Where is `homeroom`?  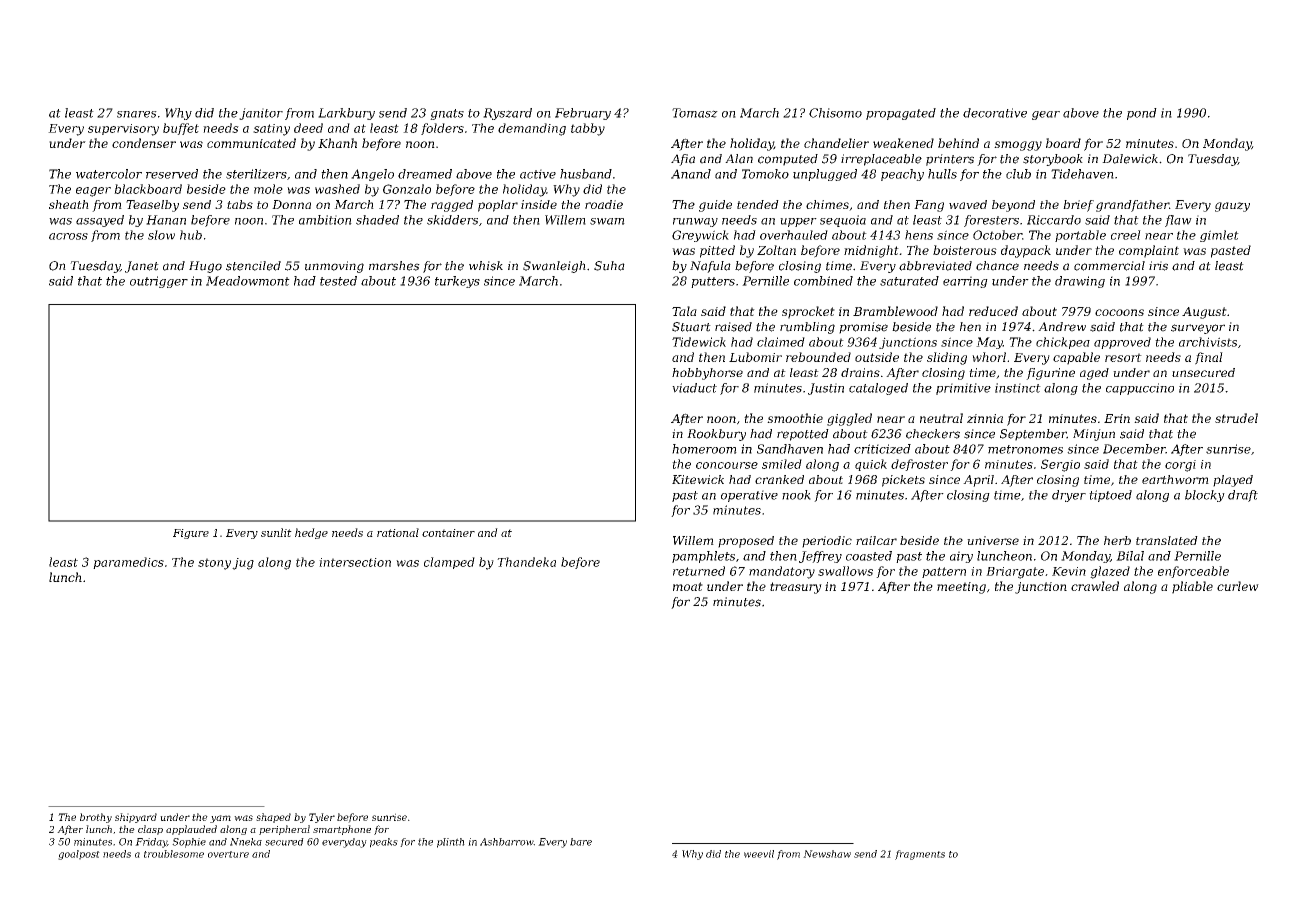 homeroom is located at coordinates (704, 449).
